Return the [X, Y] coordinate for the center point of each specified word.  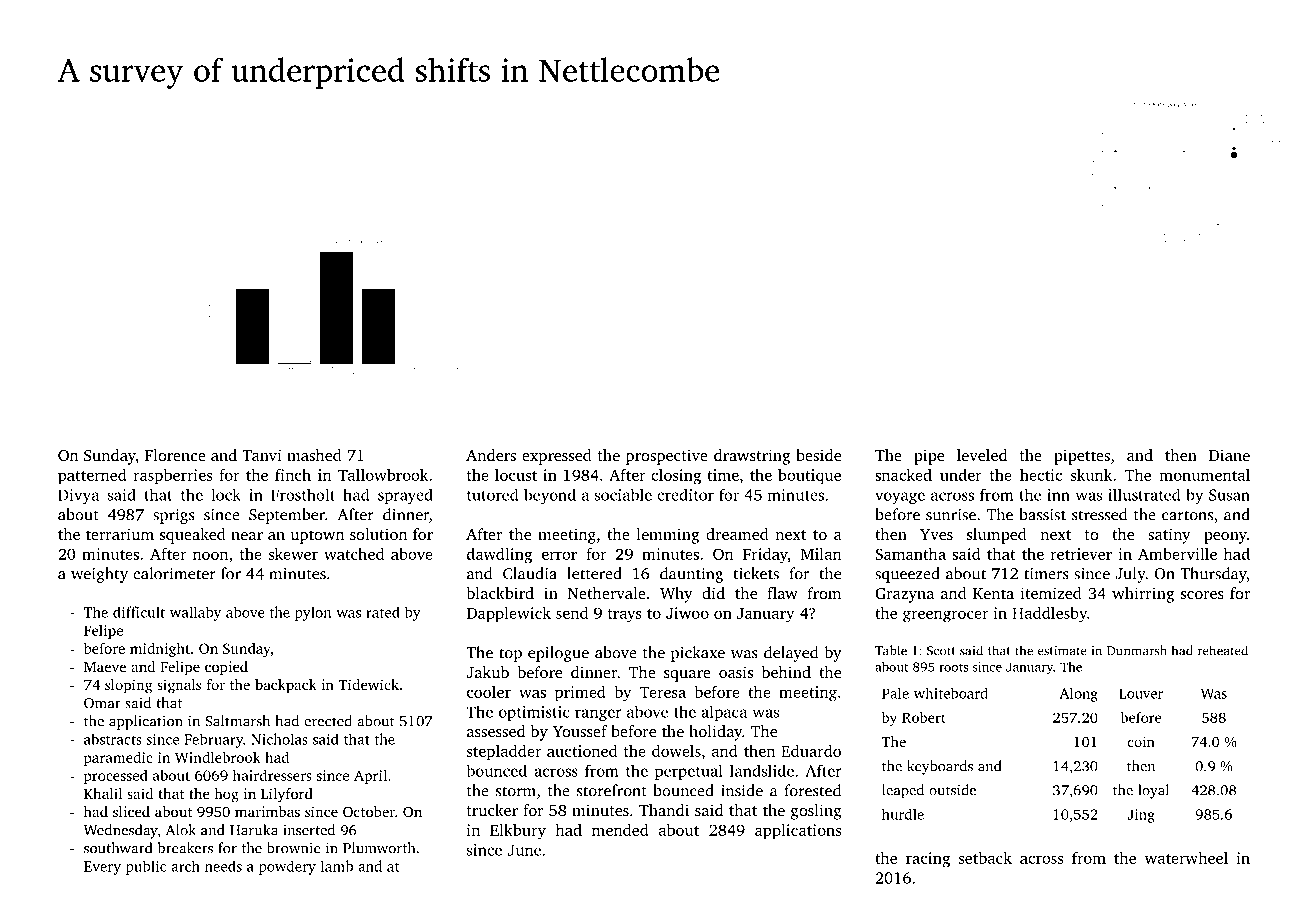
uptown [317, 537]
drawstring [752, 457]
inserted [309, 830]
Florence [175, 455]
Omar [102, 703]
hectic [1041, 475]
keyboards [940, 767]
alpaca [724, 713]
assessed [496, 731]
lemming [668, 536]
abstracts [113, 739]
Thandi [664, 810]
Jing [1141, 816]
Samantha [910, 554]
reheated [1223, 650]
